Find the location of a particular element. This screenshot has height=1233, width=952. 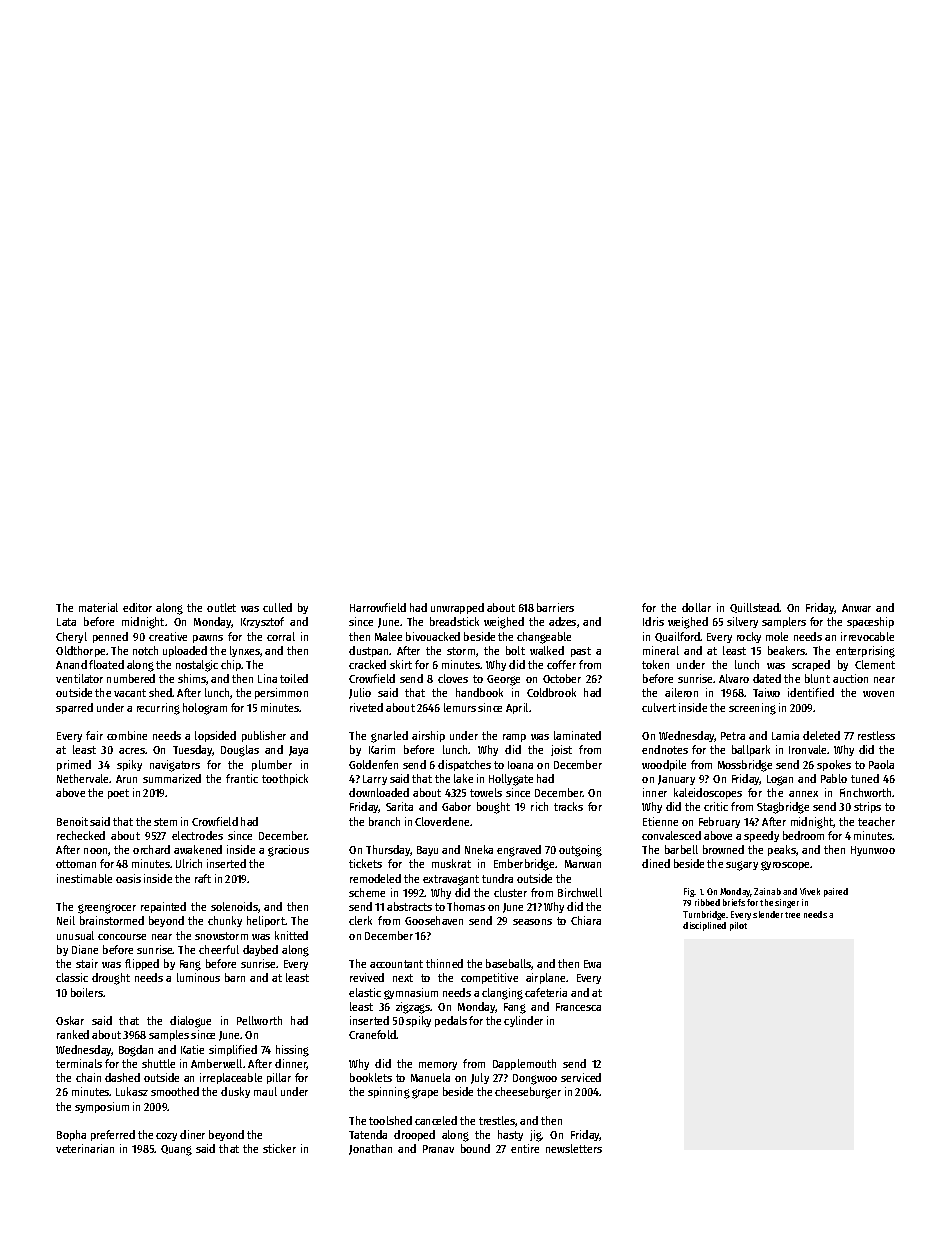

Quang is located at coordinates (176, 1150).
